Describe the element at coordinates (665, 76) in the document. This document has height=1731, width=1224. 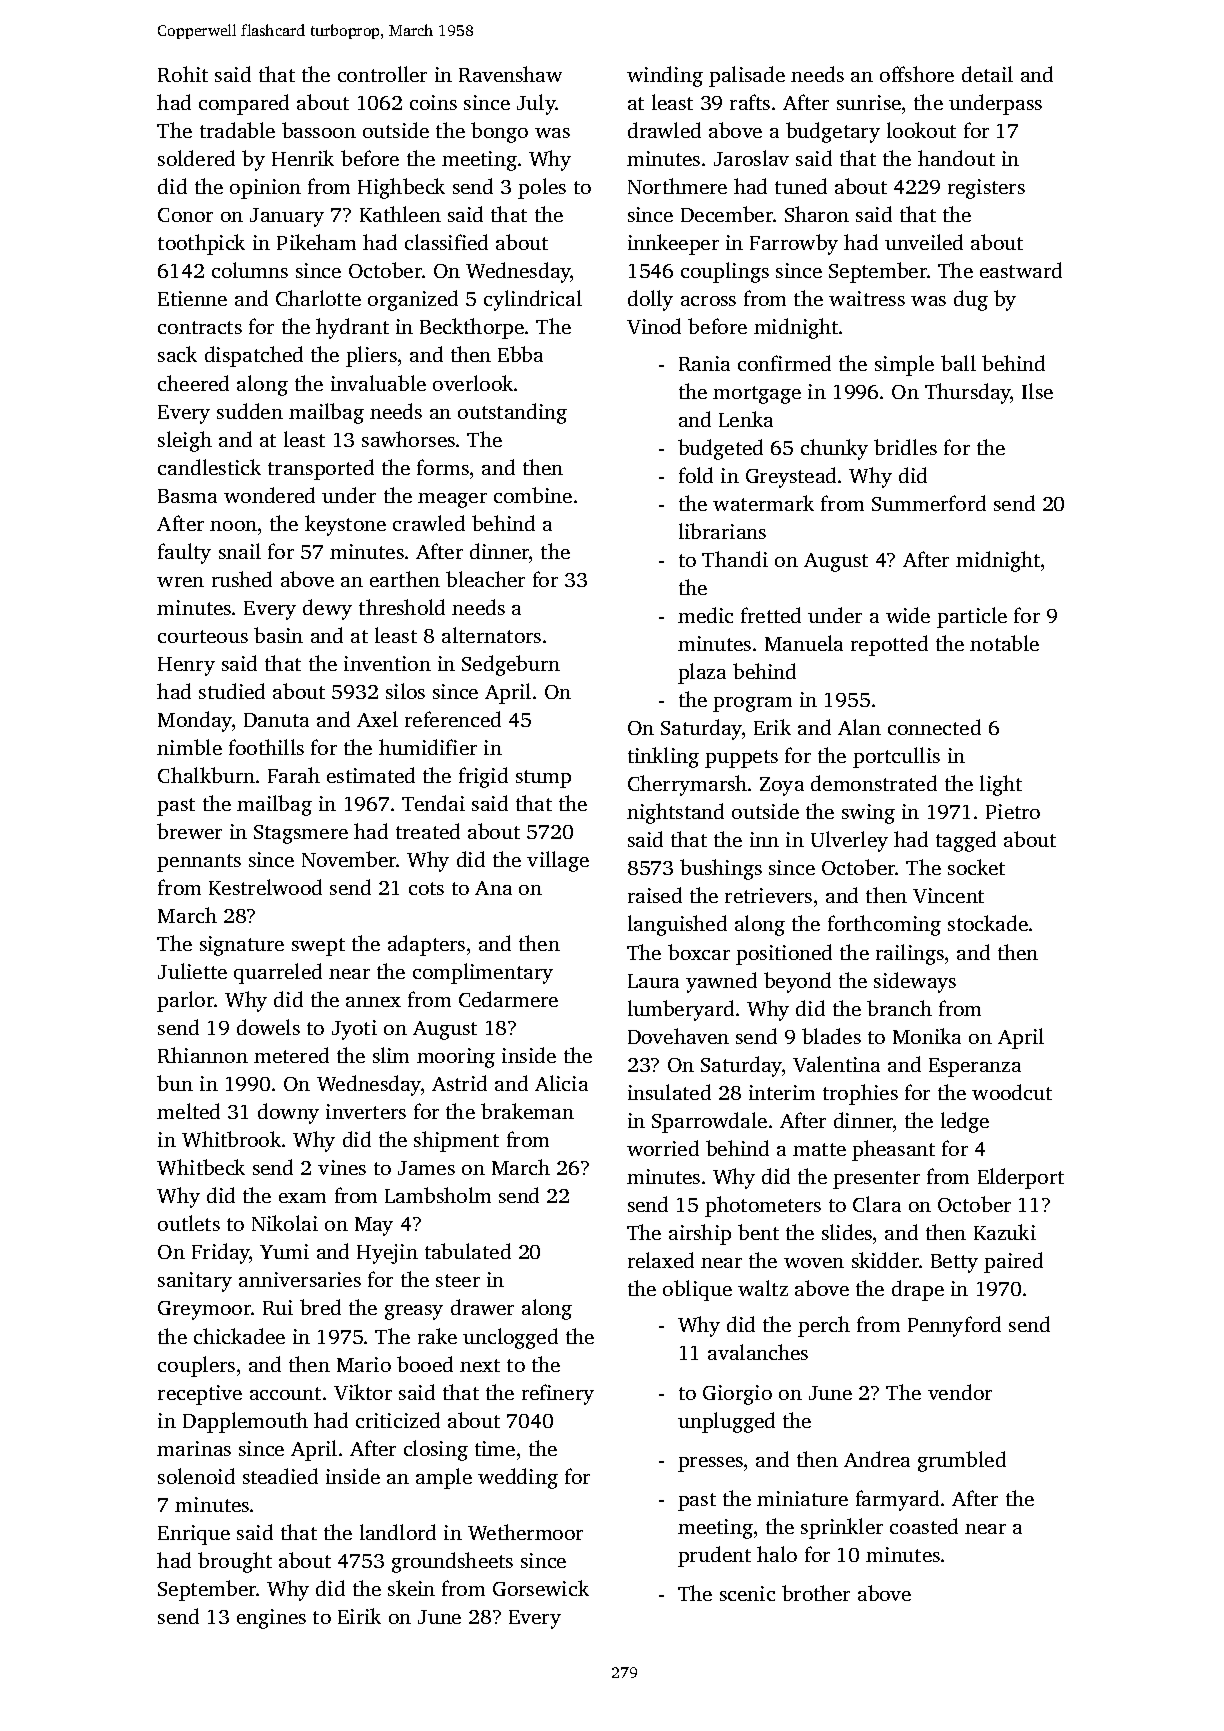
I see `winding` at that location.
